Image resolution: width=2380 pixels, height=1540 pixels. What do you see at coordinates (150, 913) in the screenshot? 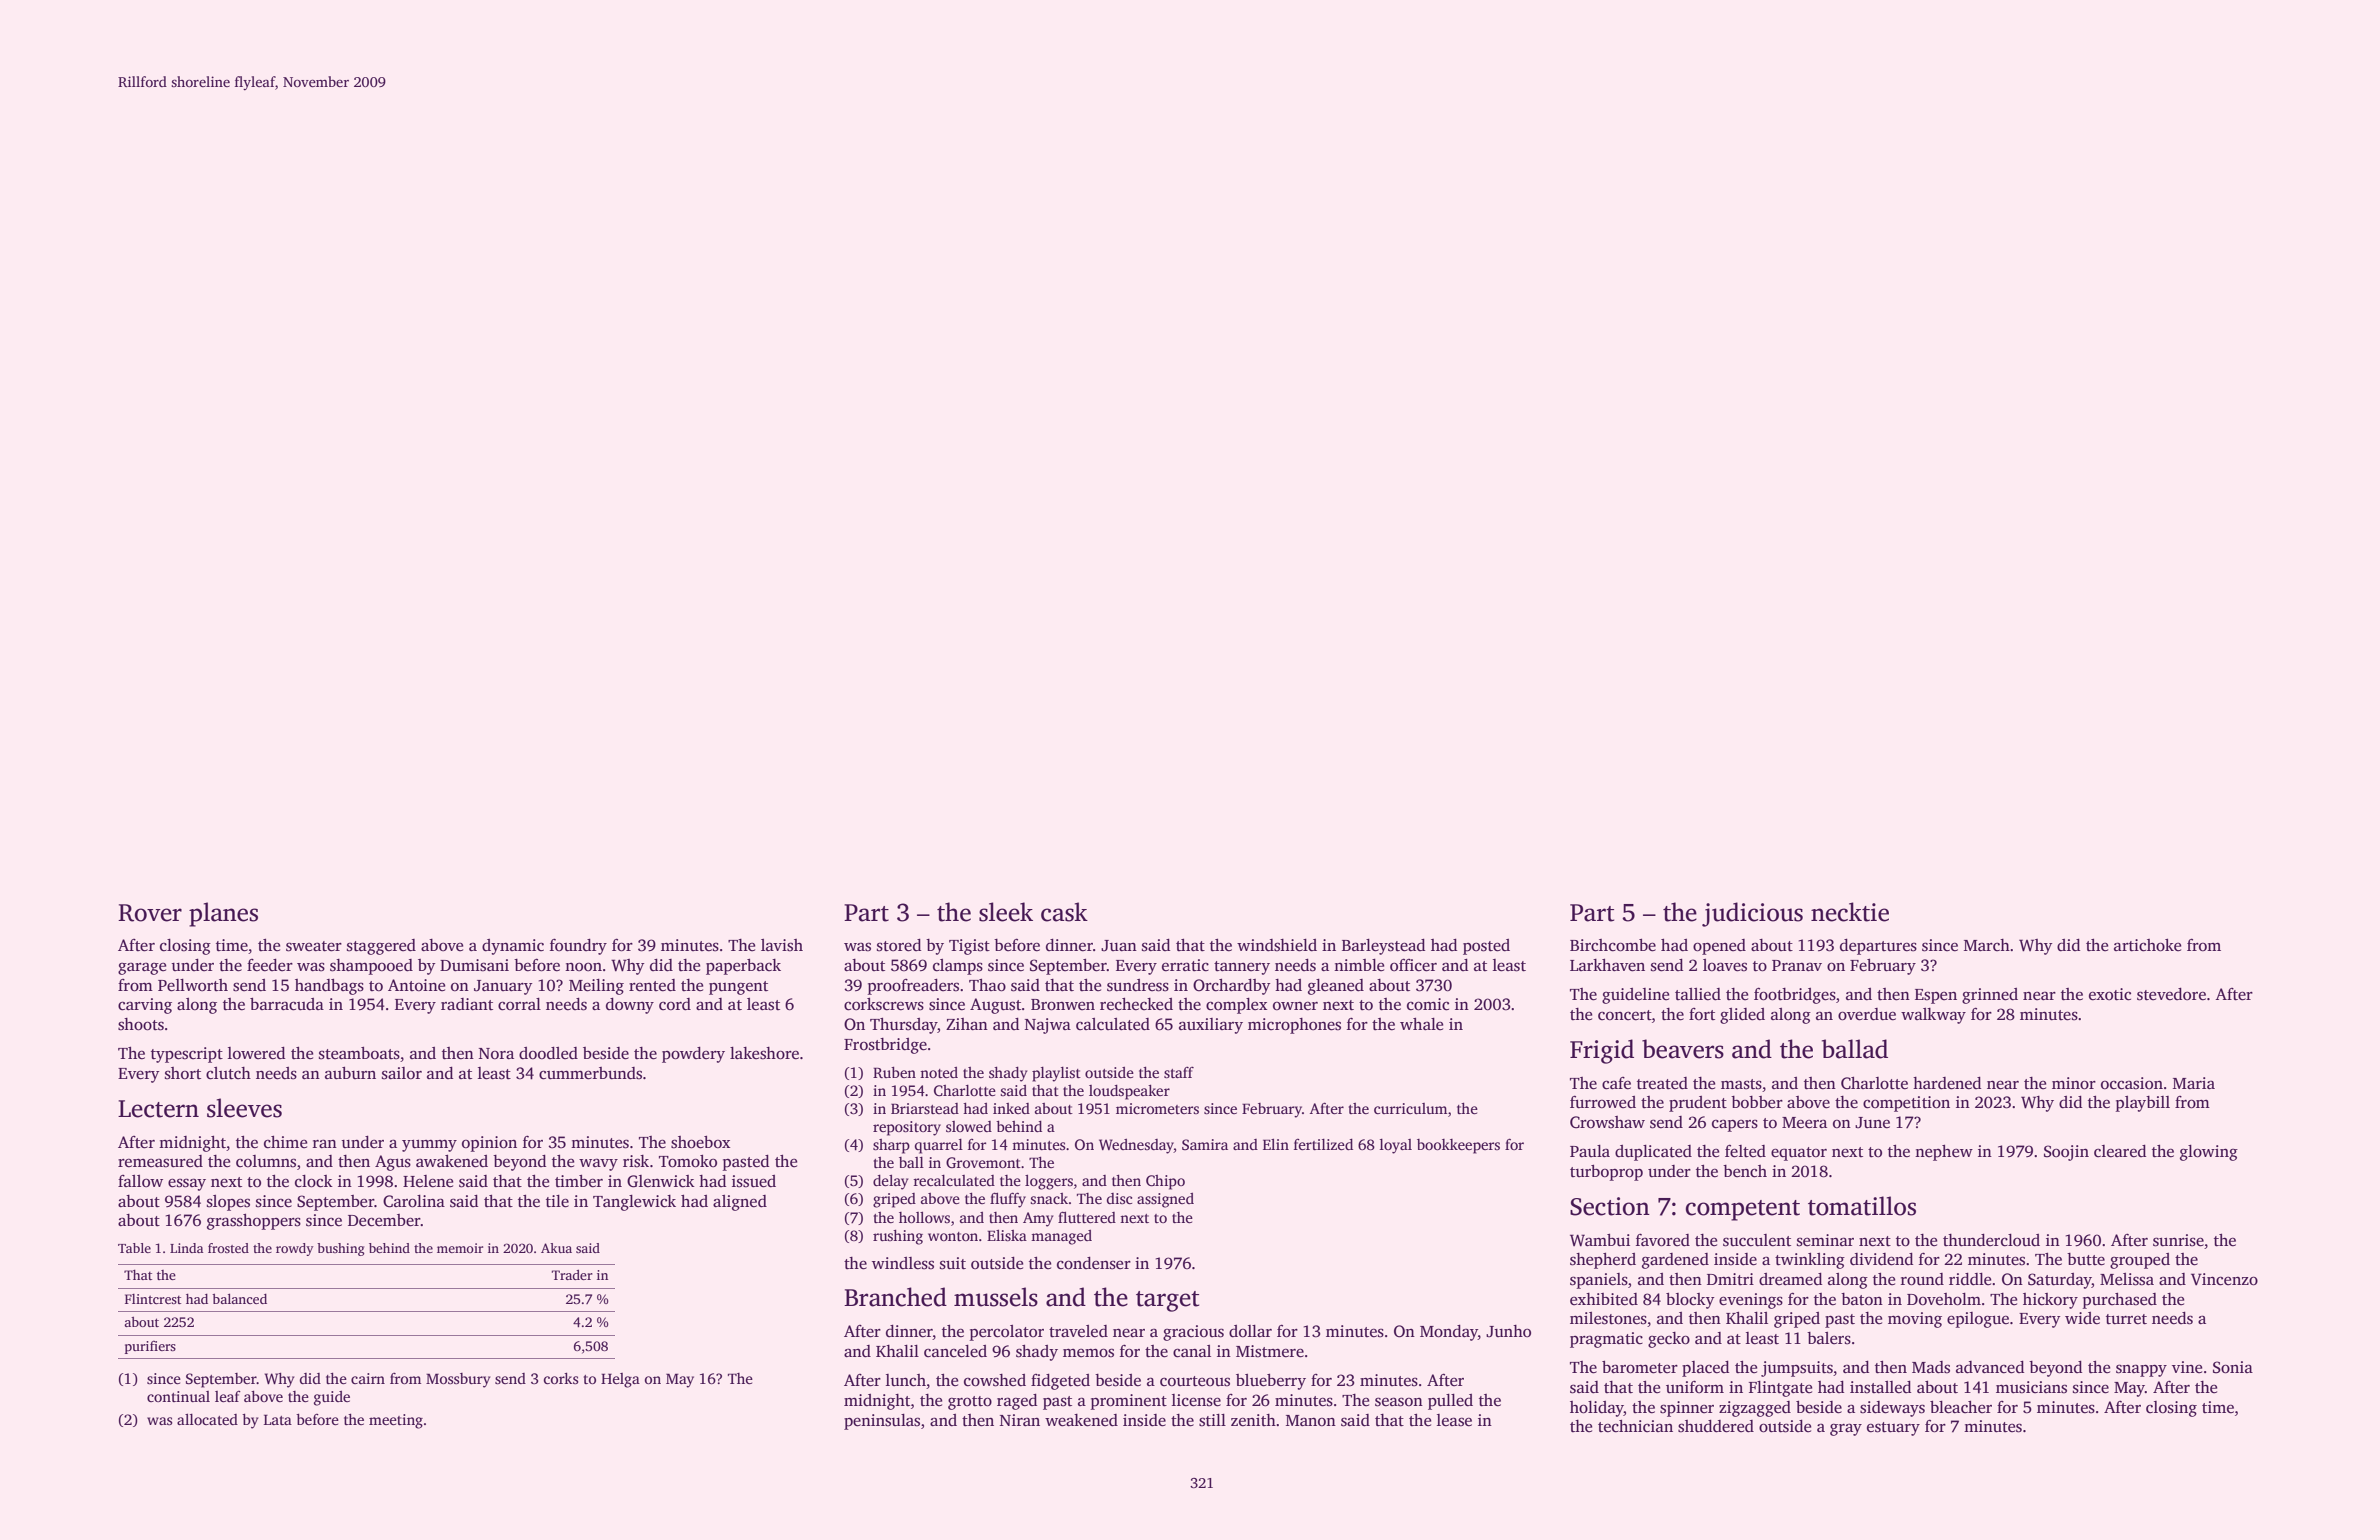
I see `Rover` at bounding box center [150, 913].
